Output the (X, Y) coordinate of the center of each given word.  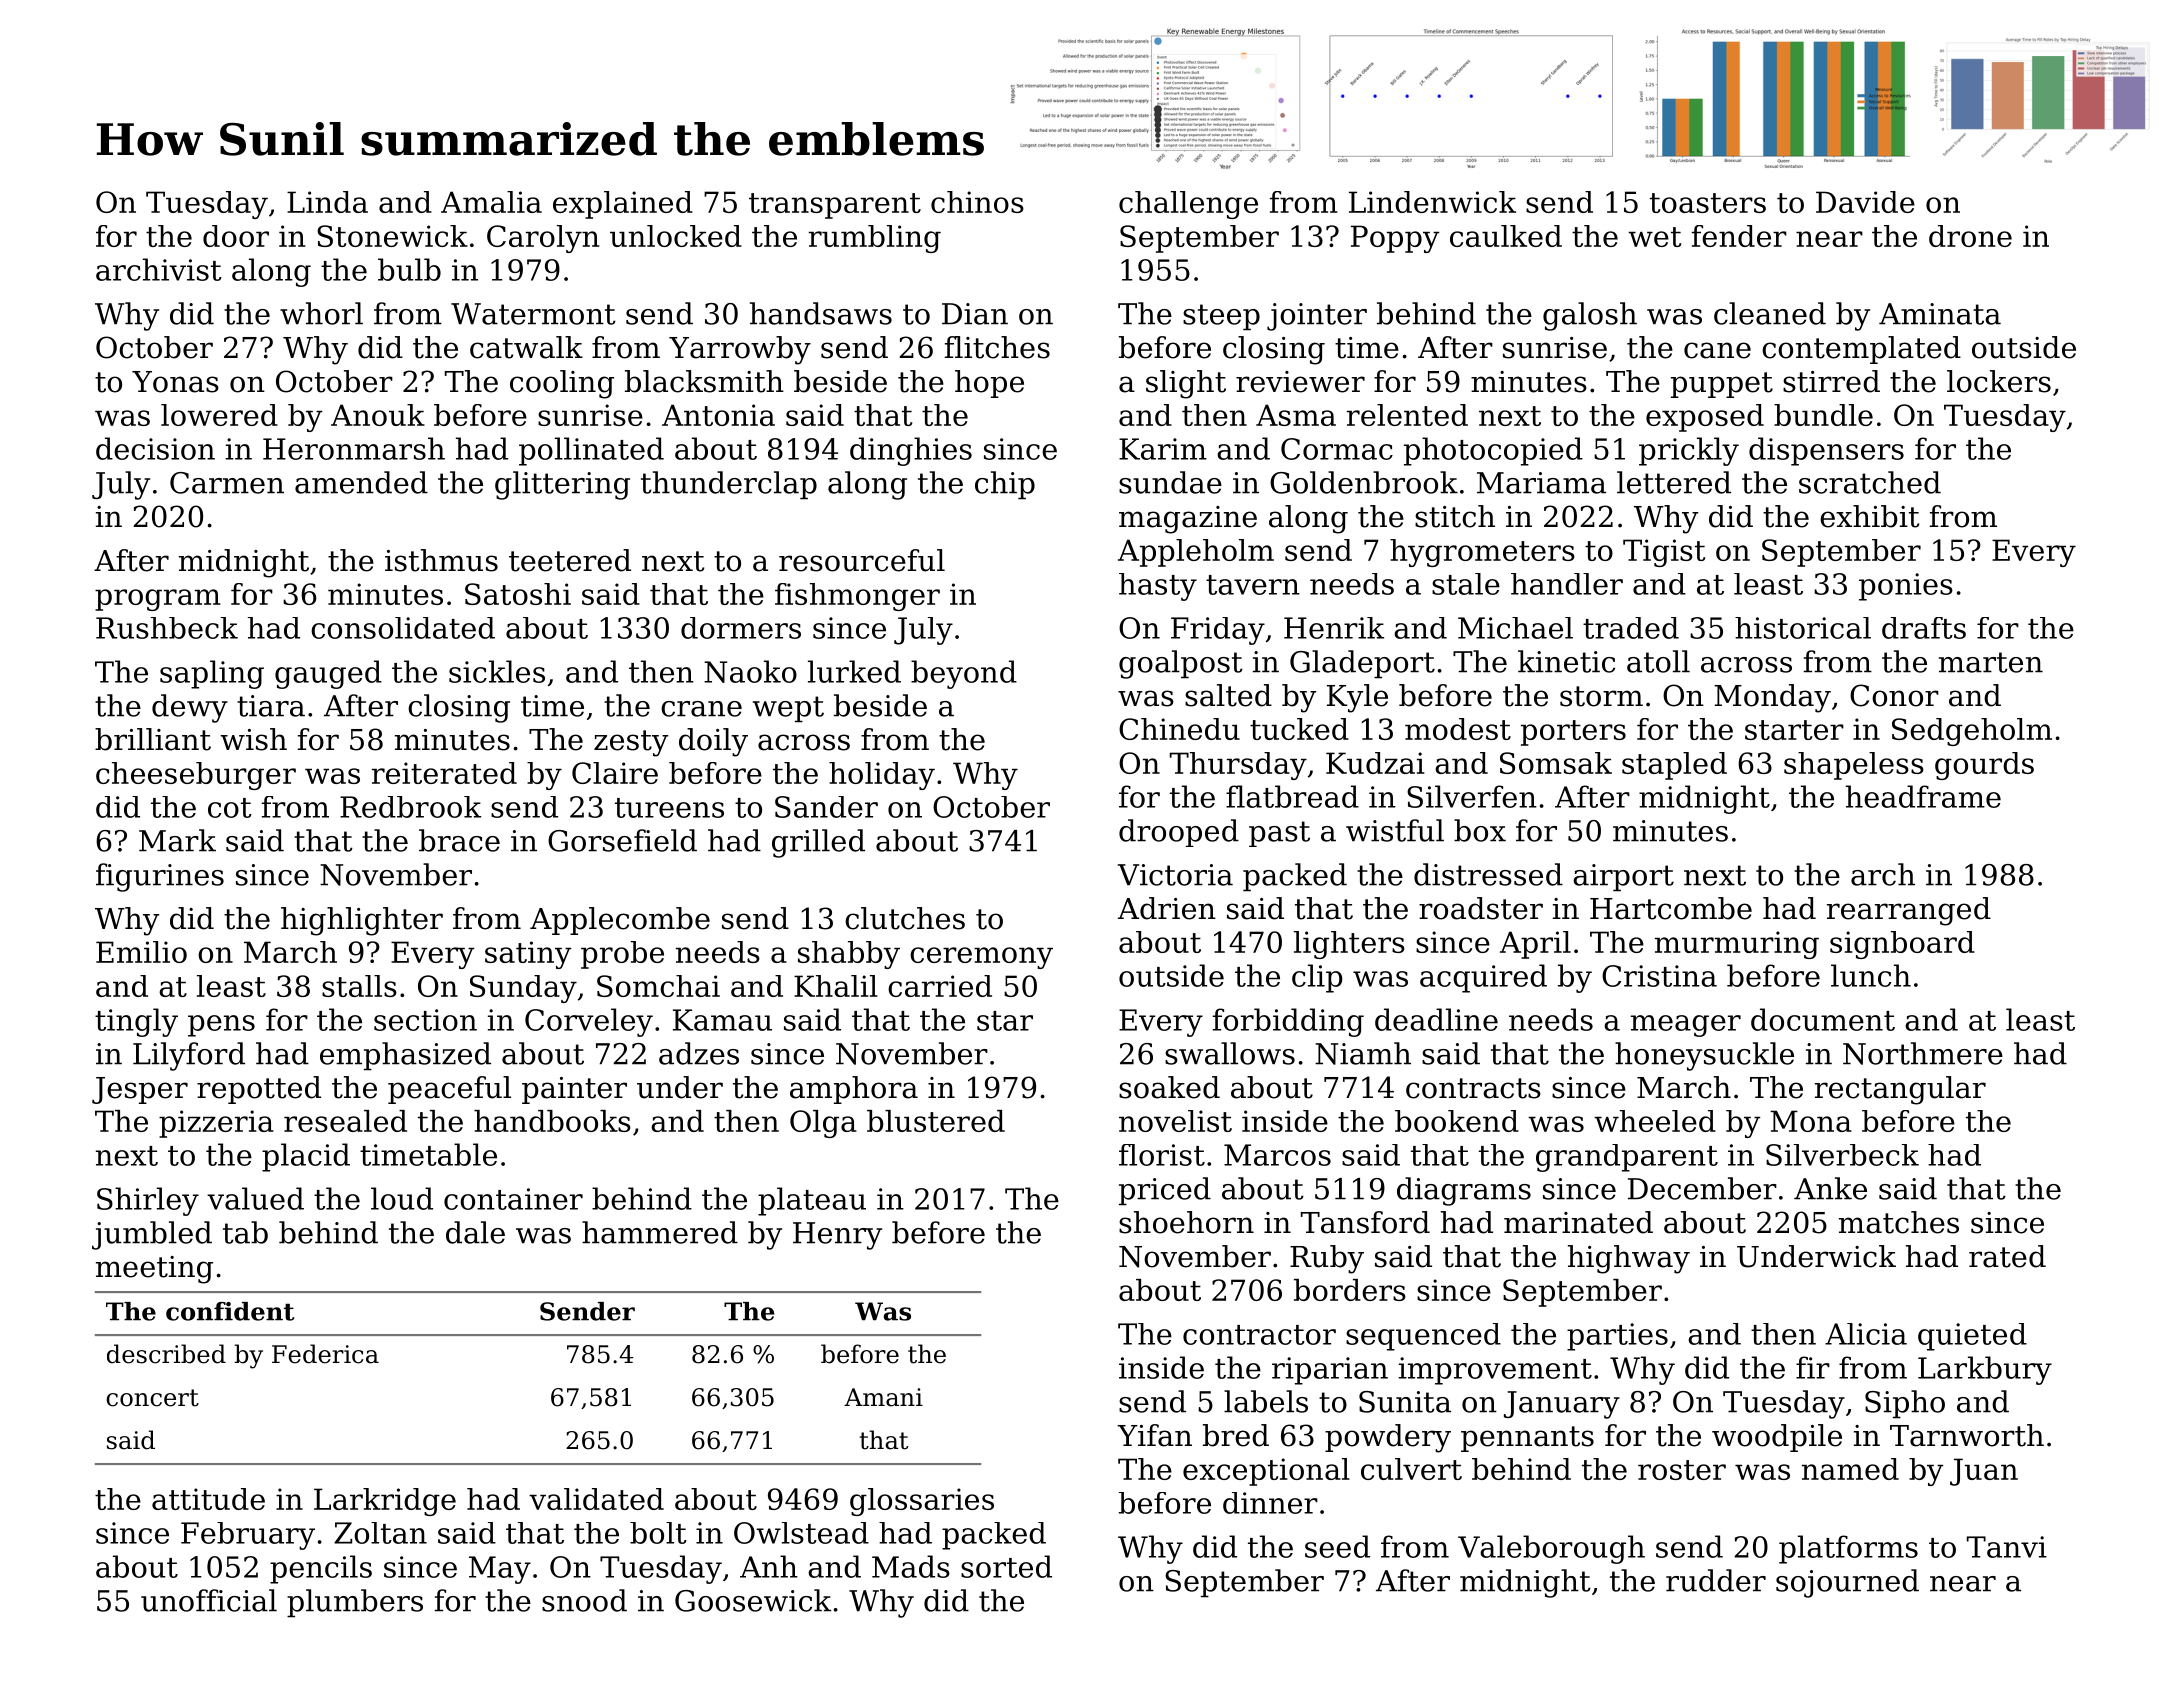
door (236, 236)
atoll (1658, 661)
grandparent (1627, 1158)
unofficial (209, 1600)
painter (574, 1090)
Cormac (1337, 449)
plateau (812, 1201)
